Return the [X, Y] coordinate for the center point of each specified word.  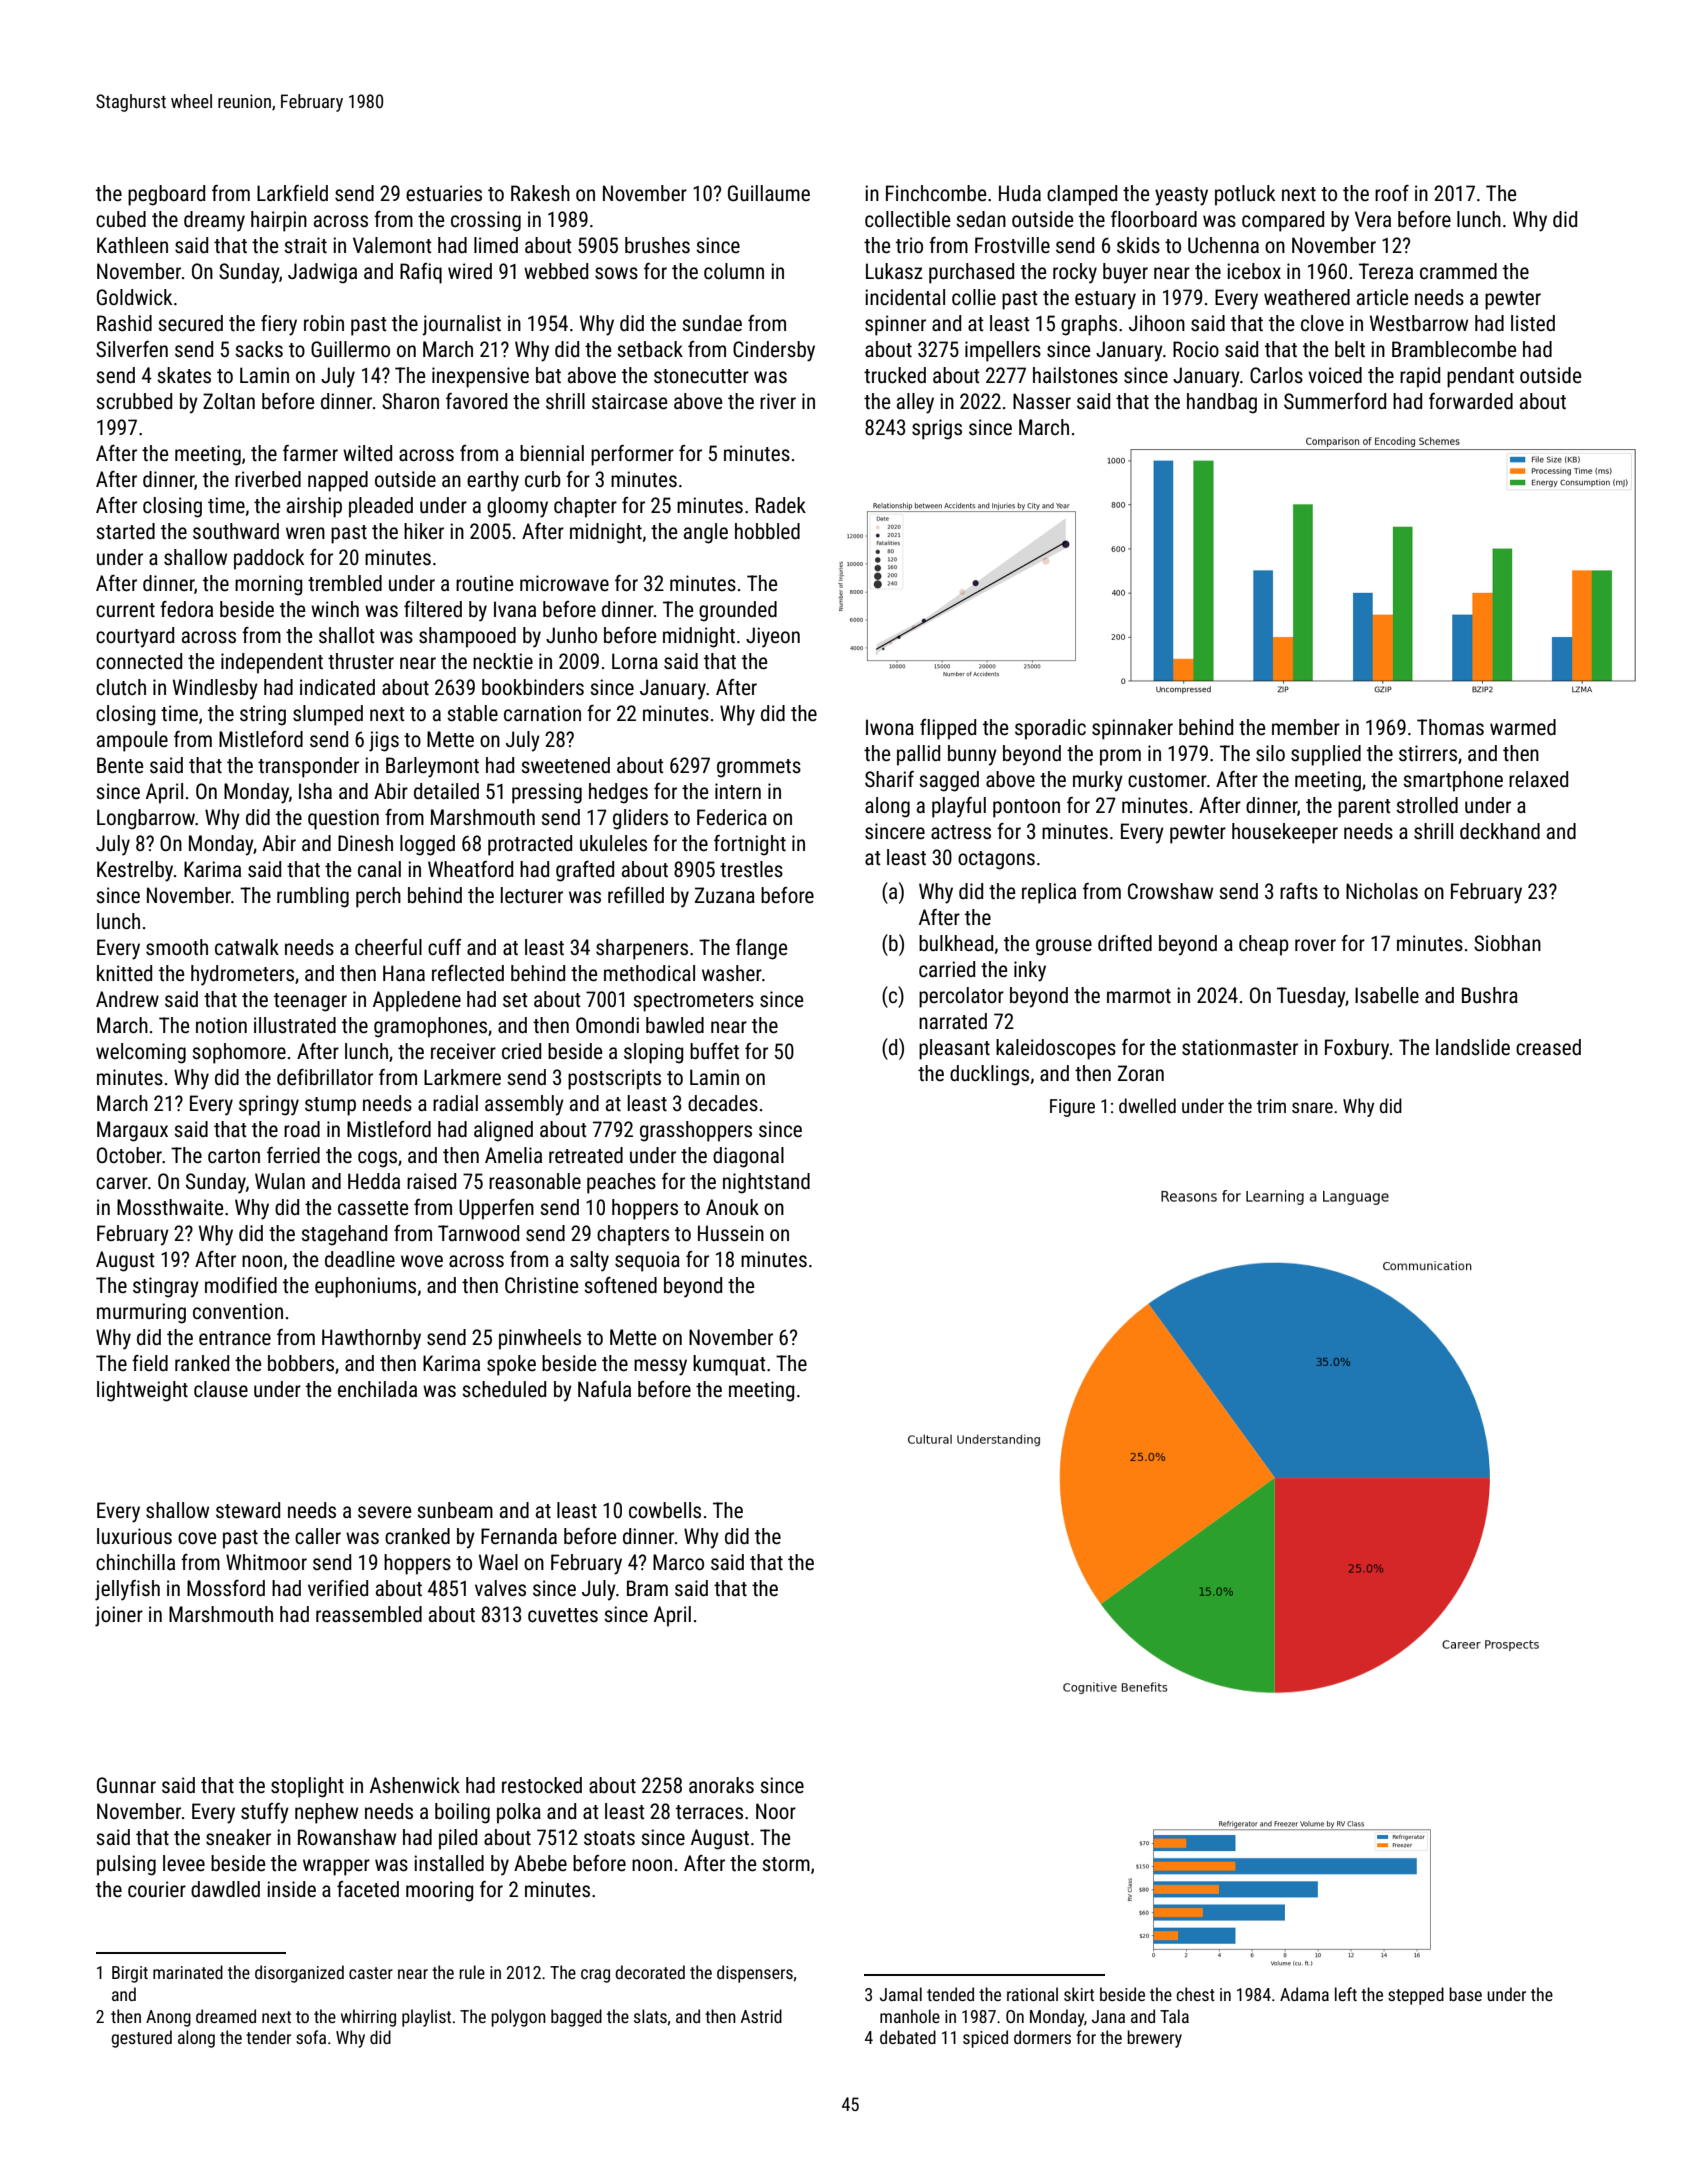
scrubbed [134, 401]
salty [589, 1261]
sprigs [937, 429]
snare [1312, 1107]
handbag [1222, 403]
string [263, 715]
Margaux [132, 1131]
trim [1271, 1106]
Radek [781, 505]
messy [660, 1367]
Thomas [1450, 727]
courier [157, 1889]
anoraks [721, 1785]
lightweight [142, 1391]
